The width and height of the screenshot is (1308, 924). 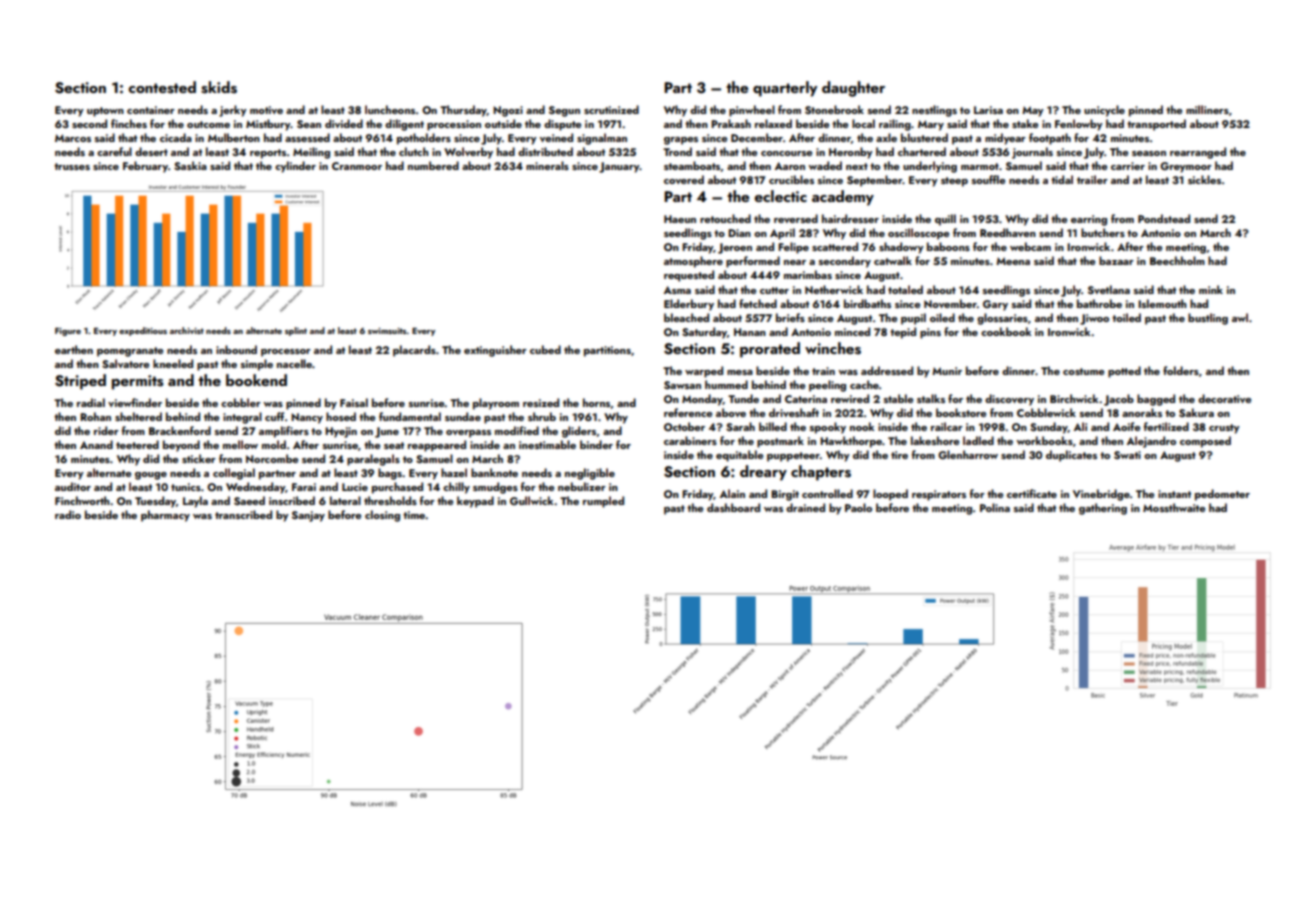 What do you see at coordinates (1181, 370) in the screenshot?
I see `folders` at bounding box center [1181, 370].
